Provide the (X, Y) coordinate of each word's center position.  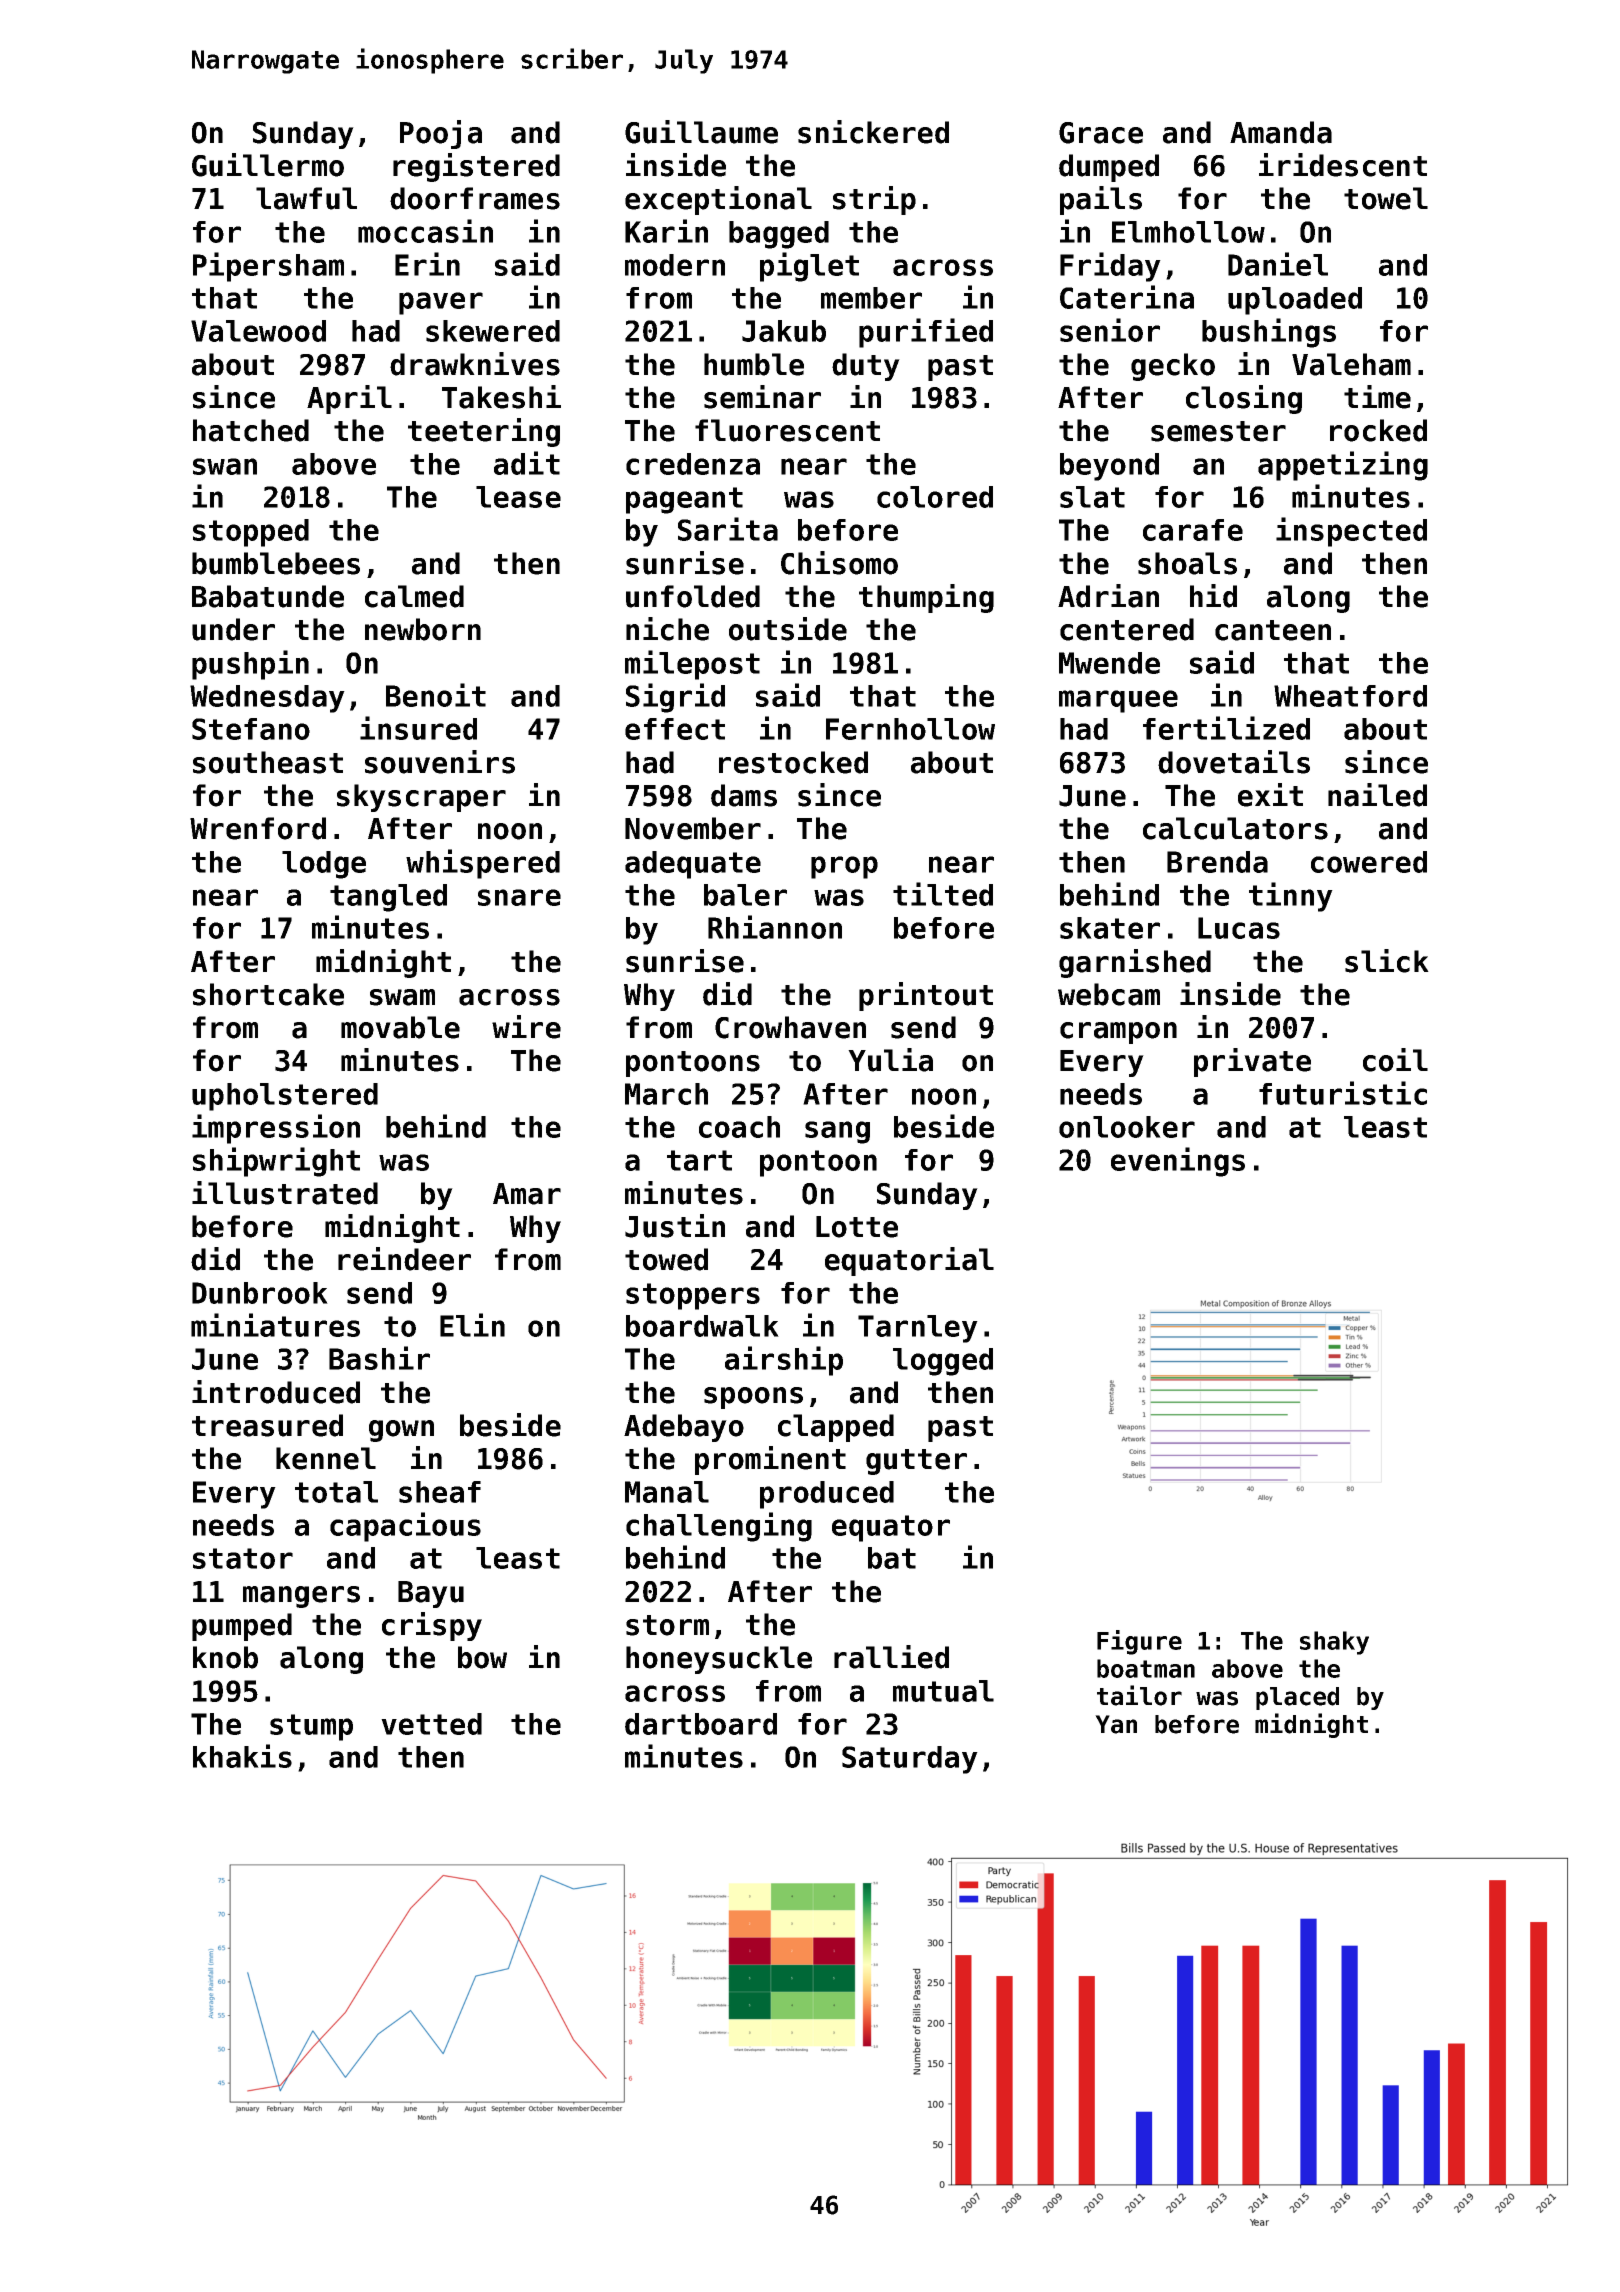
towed (666, 1259)
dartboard (701, 1724)
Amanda (1281, 132)
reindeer (404, 1259)
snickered (873, 132)
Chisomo (839, 563)
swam (402, 997)
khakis (242, 1756)
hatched (251, 430)
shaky (1334, 1643)
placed (1297, 1698)
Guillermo (268, 165)
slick (1387, 961)
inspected (1351, 532)
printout (926, 996)
